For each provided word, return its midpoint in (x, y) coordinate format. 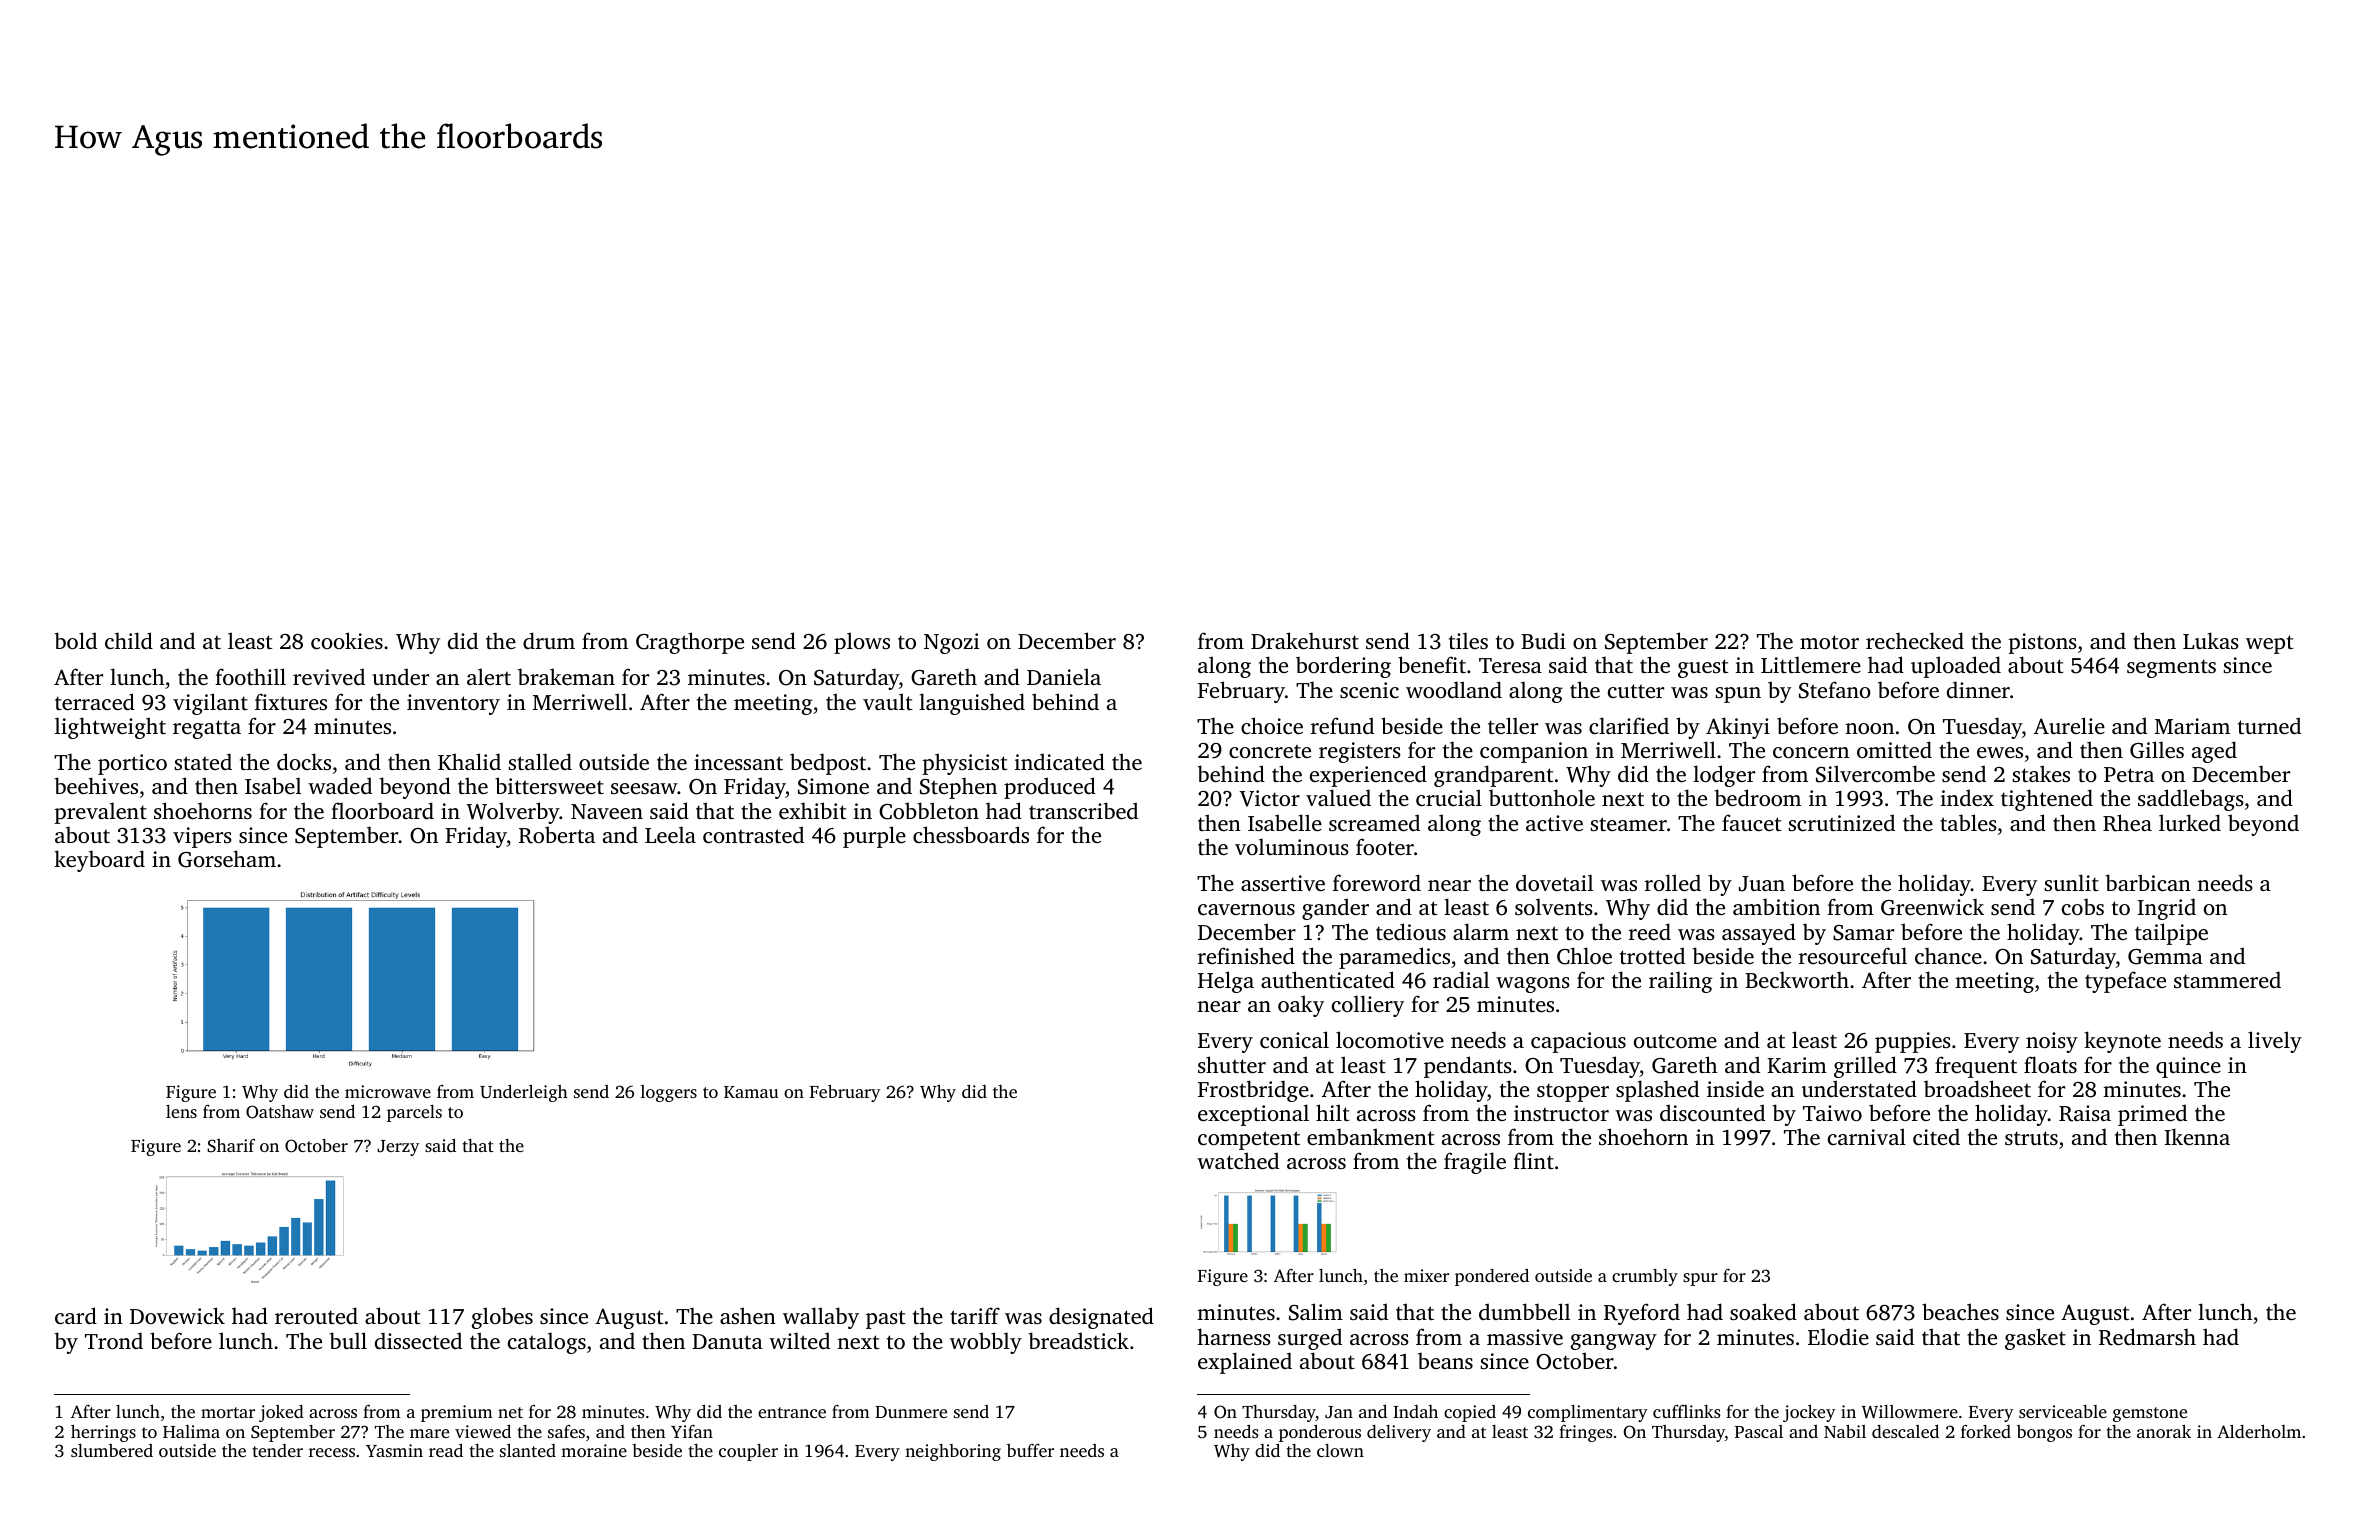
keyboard (99, 861)
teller (1513, 725)
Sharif (231, 1146)
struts (2031, 1138)
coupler (748, 1452)
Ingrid (2166, 909)
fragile (1475, 1163)
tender (277, 1450)
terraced (95, 701)
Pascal (1759, 1431)
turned (2269, 725)
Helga (1226, 982)
